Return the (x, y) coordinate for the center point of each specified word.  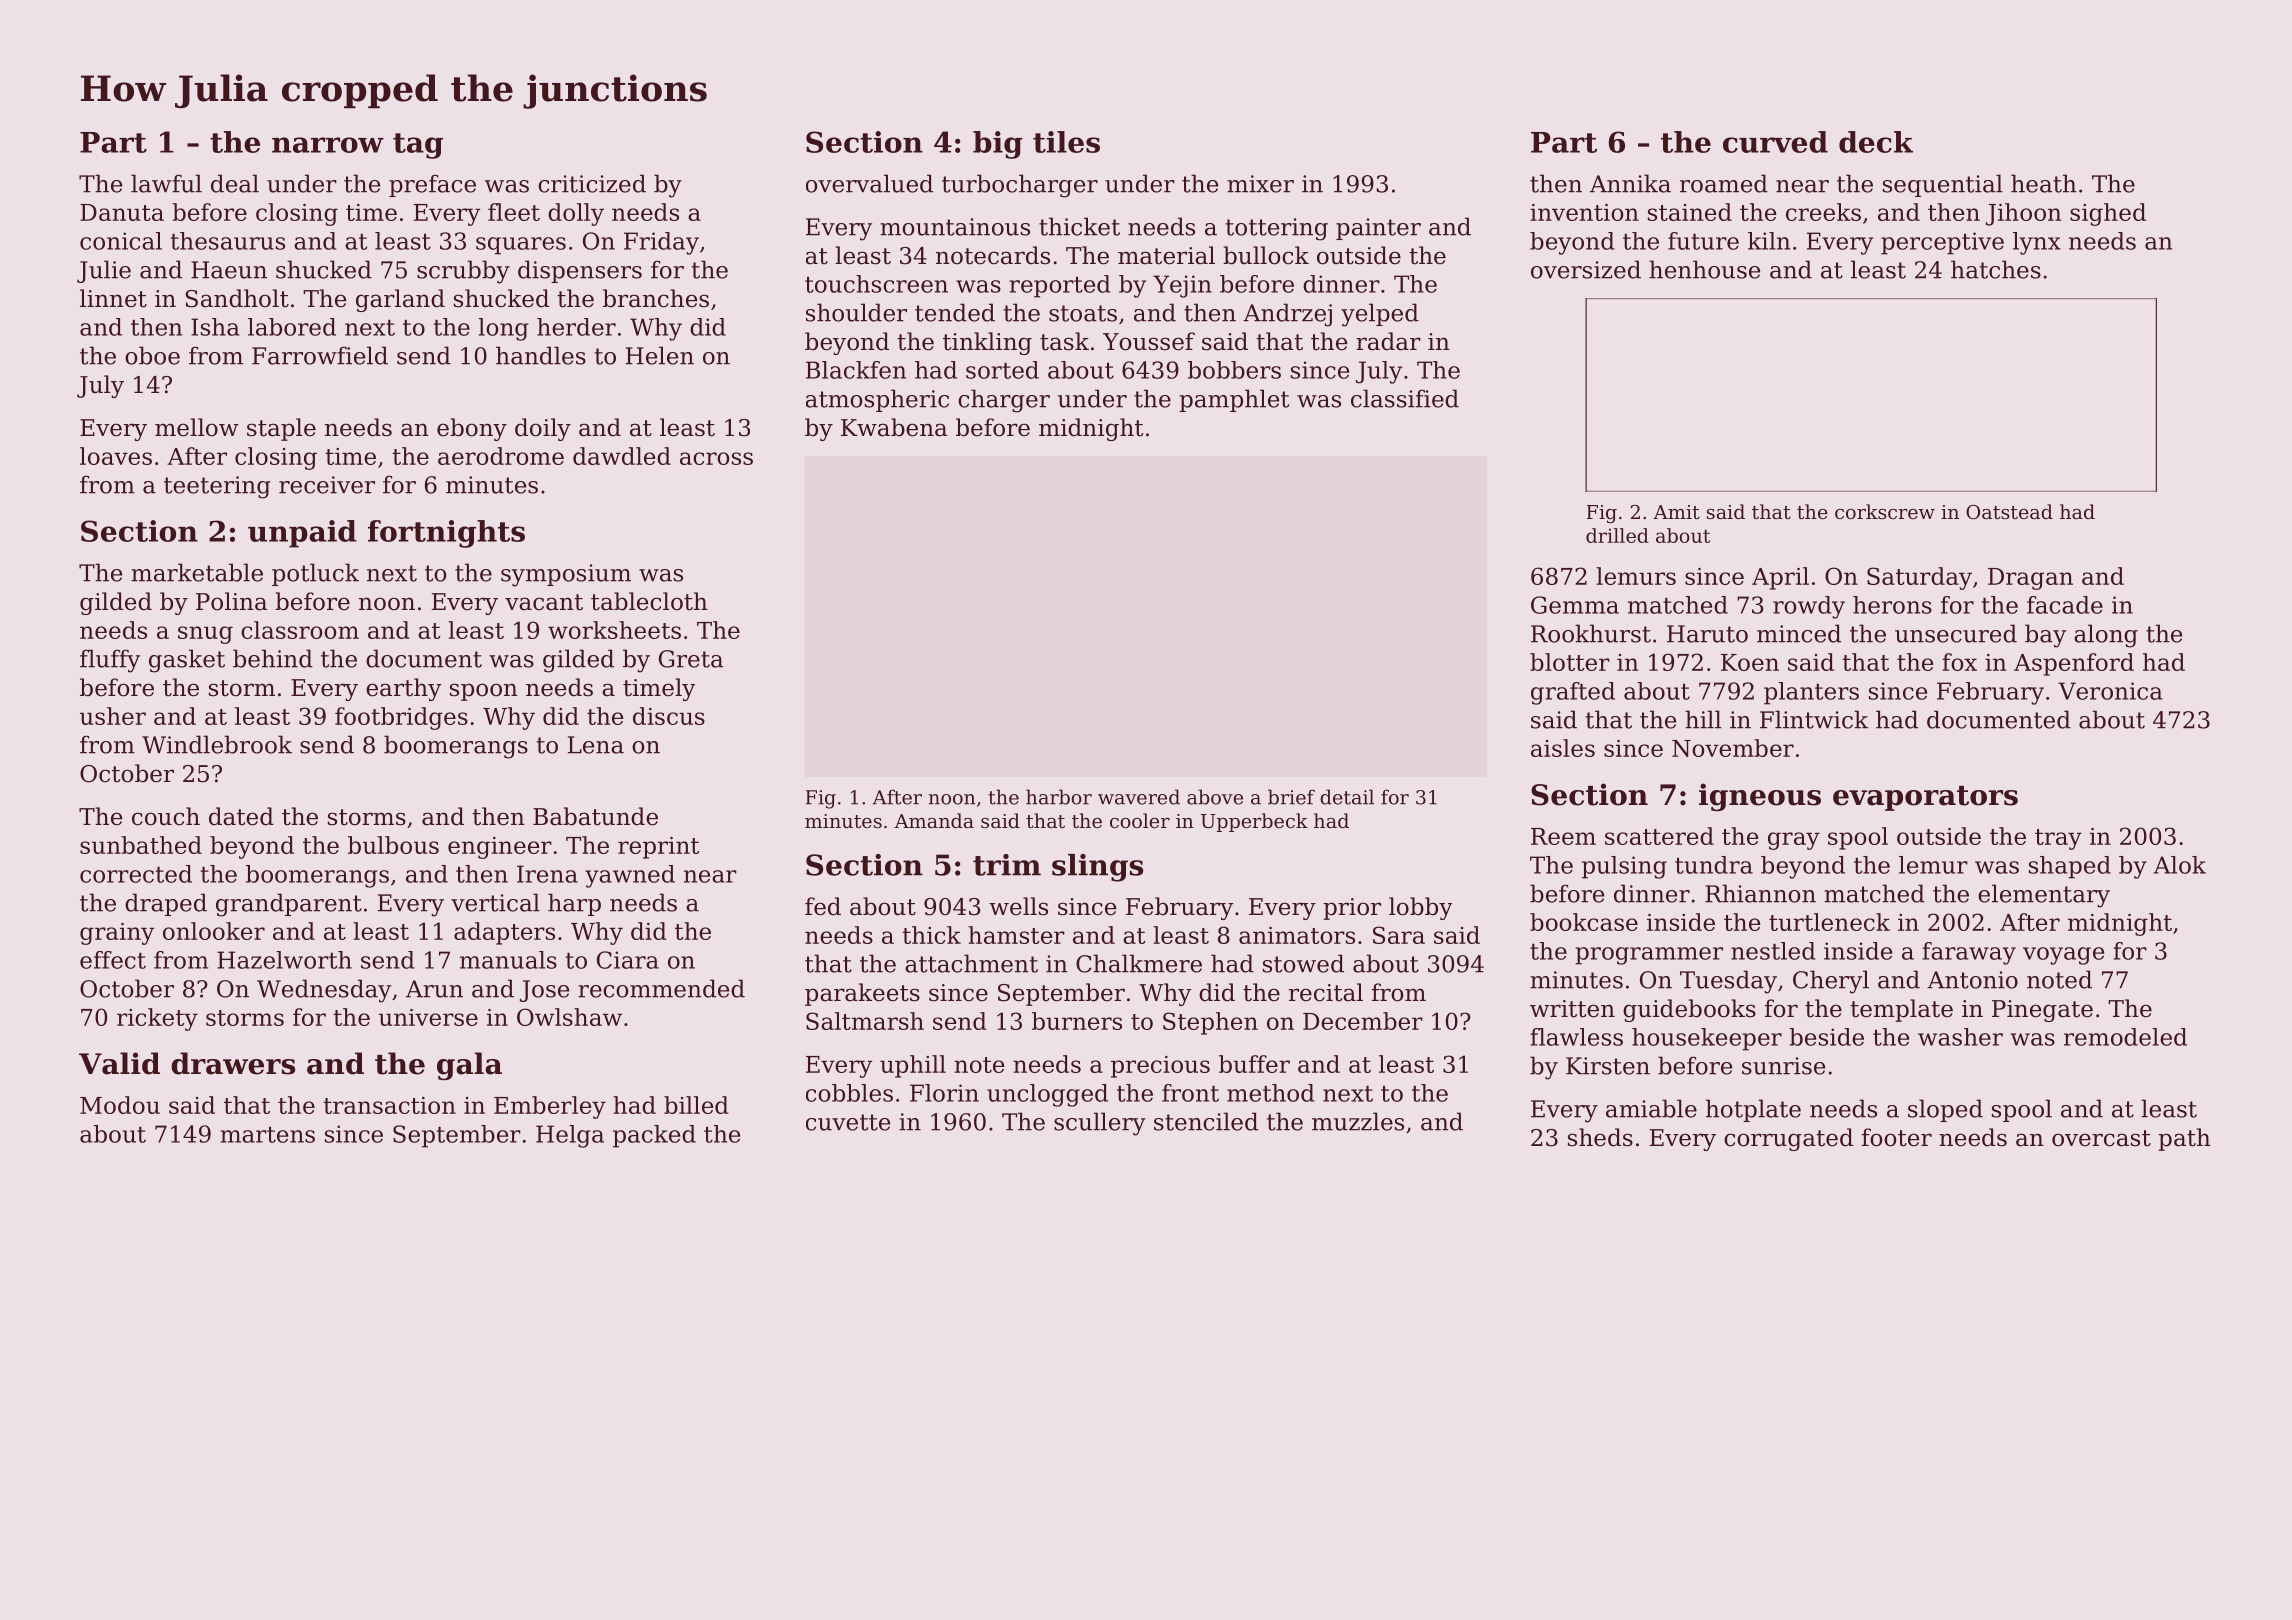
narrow (328, 145)
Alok (2179, 865)
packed (654, 1136)
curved (1775, 142)
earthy (404, 689)
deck (1876, 142)
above (1215, 797)
